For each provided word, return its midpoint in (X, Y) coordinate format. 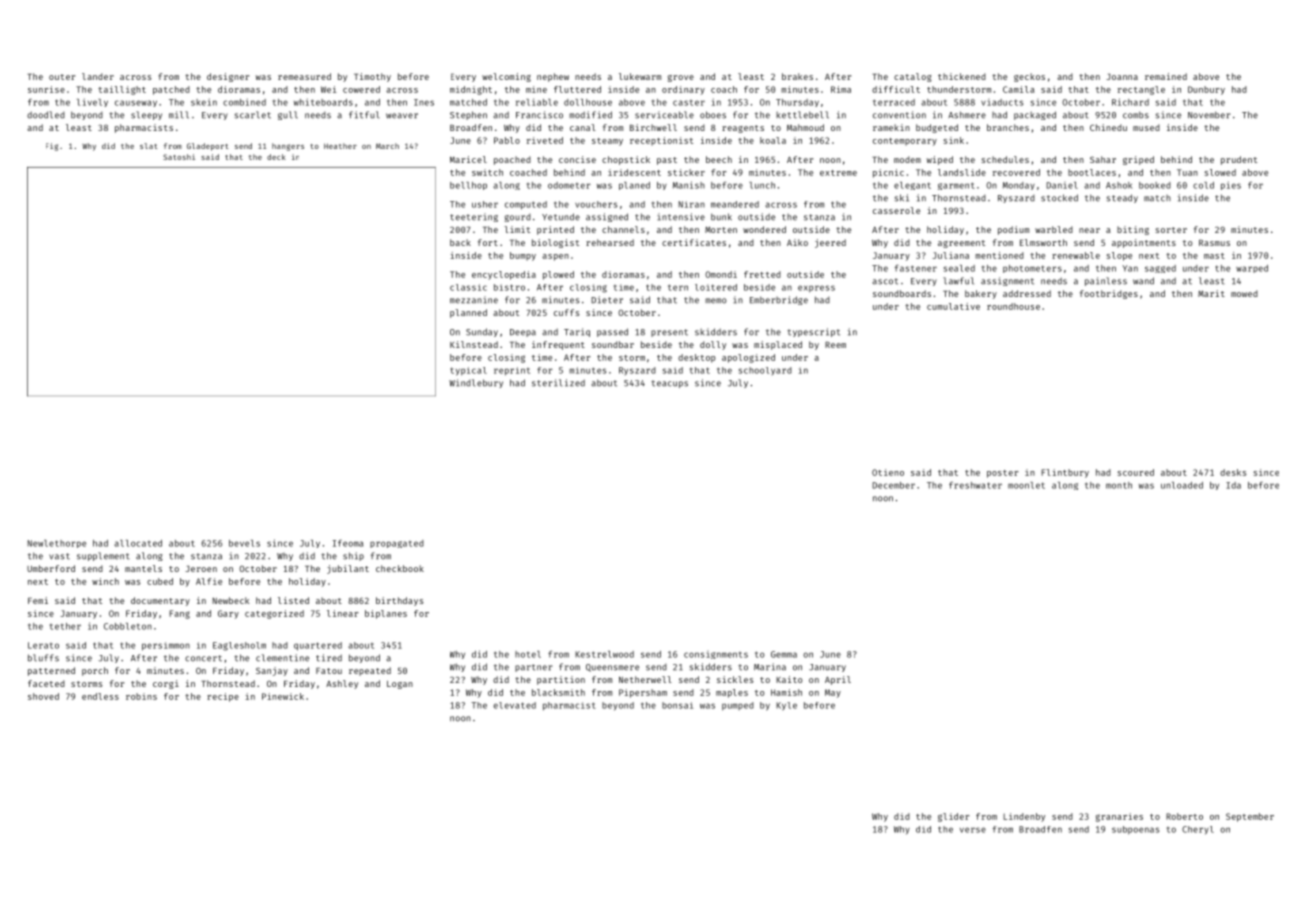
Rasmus (1214, 243)
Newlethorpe (56, 544)
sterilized (558, 383)
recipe (223, 697)
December (893, 485)
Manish (689, 185)
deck (276, 157)
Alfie (209, 581)
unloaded (1182, 485)
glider (954, 817)
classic (468, 287)
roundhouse (1013, 306)
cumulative (953, 306)
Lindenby (1024, 817)
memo (715, 301)
